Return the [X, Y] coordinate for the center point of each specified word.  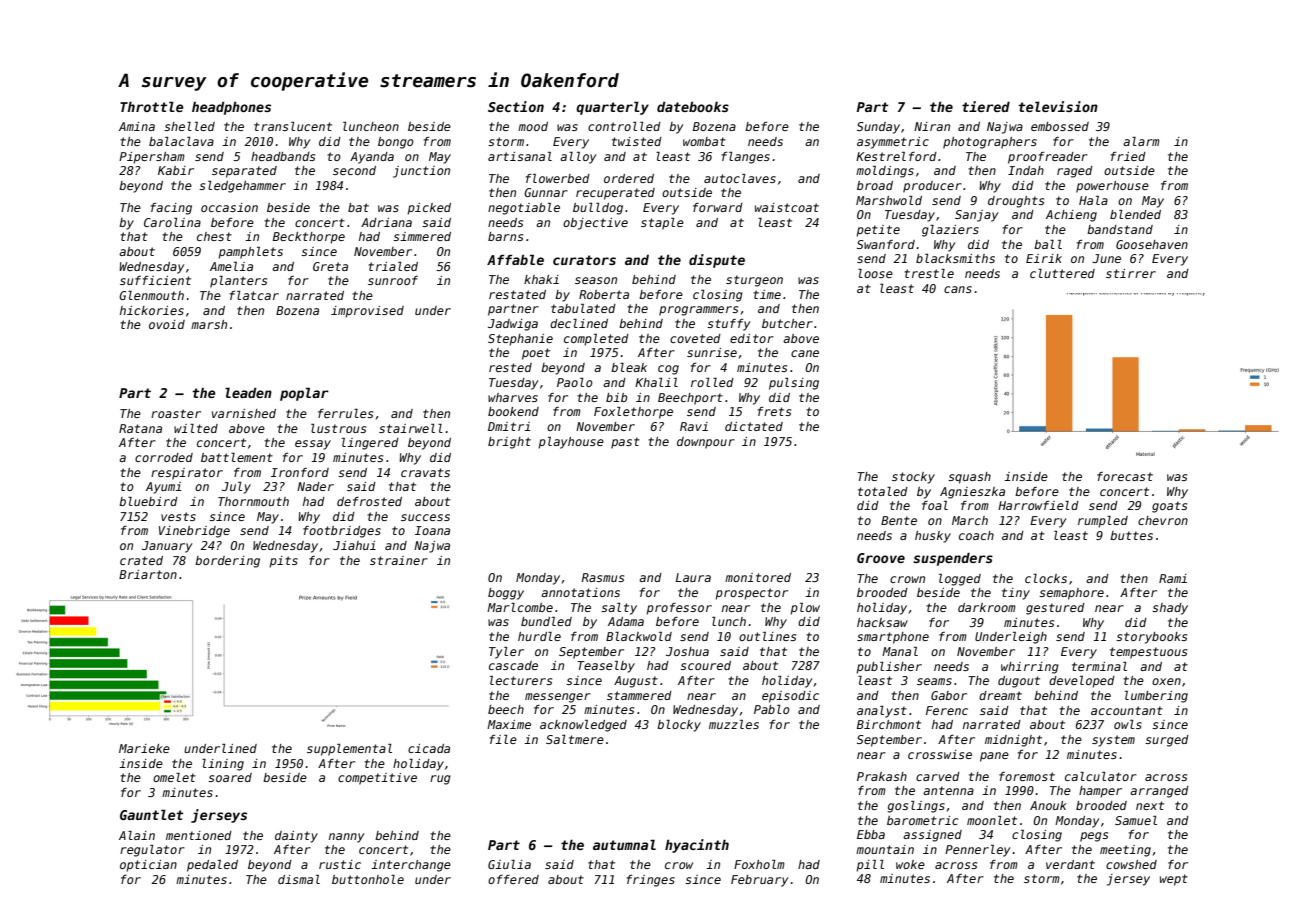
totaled [883, 491]
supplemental [349, 750]
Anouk [1048, 805]
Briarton [148, 574]
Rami [1173, 578]
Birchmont [889, 724]
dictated [754, 426]
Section [516, 106]
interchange [411, 866]
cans [958, 289]
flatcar [254, 295]
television [1058, 106]
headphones [231, 108]
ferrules [345, 413]
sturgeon [754, 281]
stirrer [1131, 273]
